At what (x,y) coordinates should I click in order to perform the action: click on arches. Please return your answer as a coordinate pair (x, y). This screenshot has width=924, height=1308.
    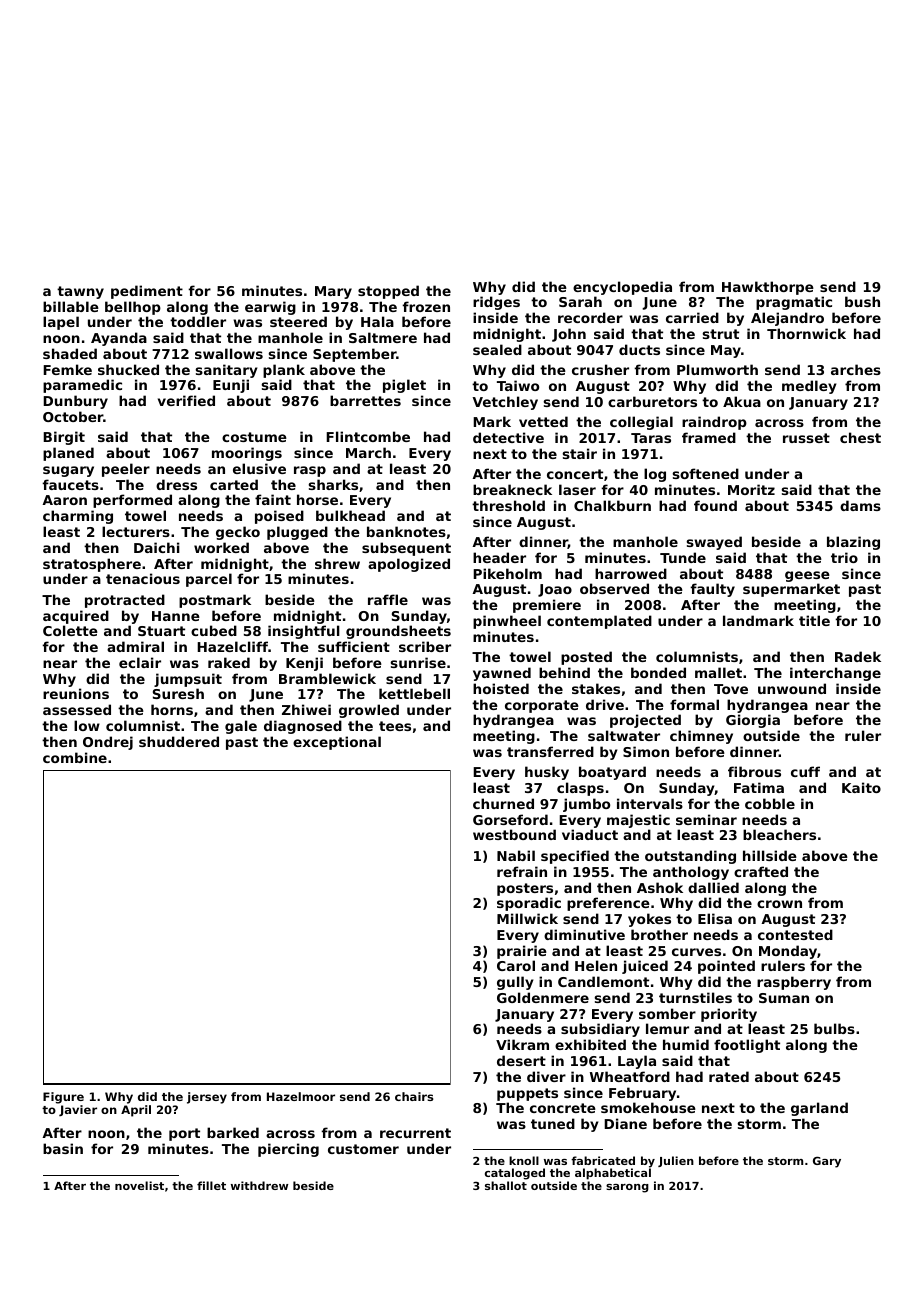
    Looking at the image, I should click on (856, 369).
